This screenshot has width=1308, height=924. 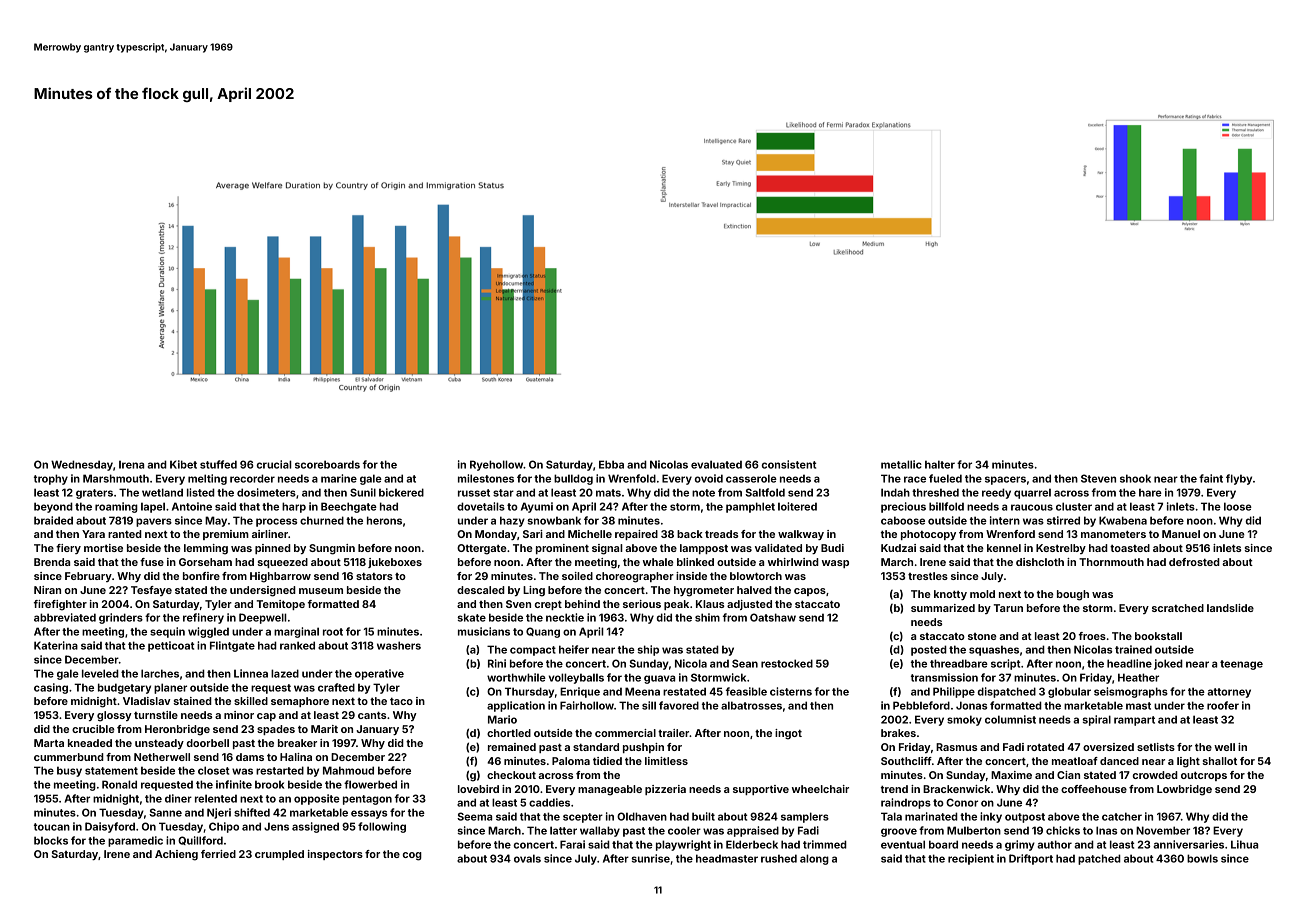 I want to click on Temitope, so click(x=281, y=605).
